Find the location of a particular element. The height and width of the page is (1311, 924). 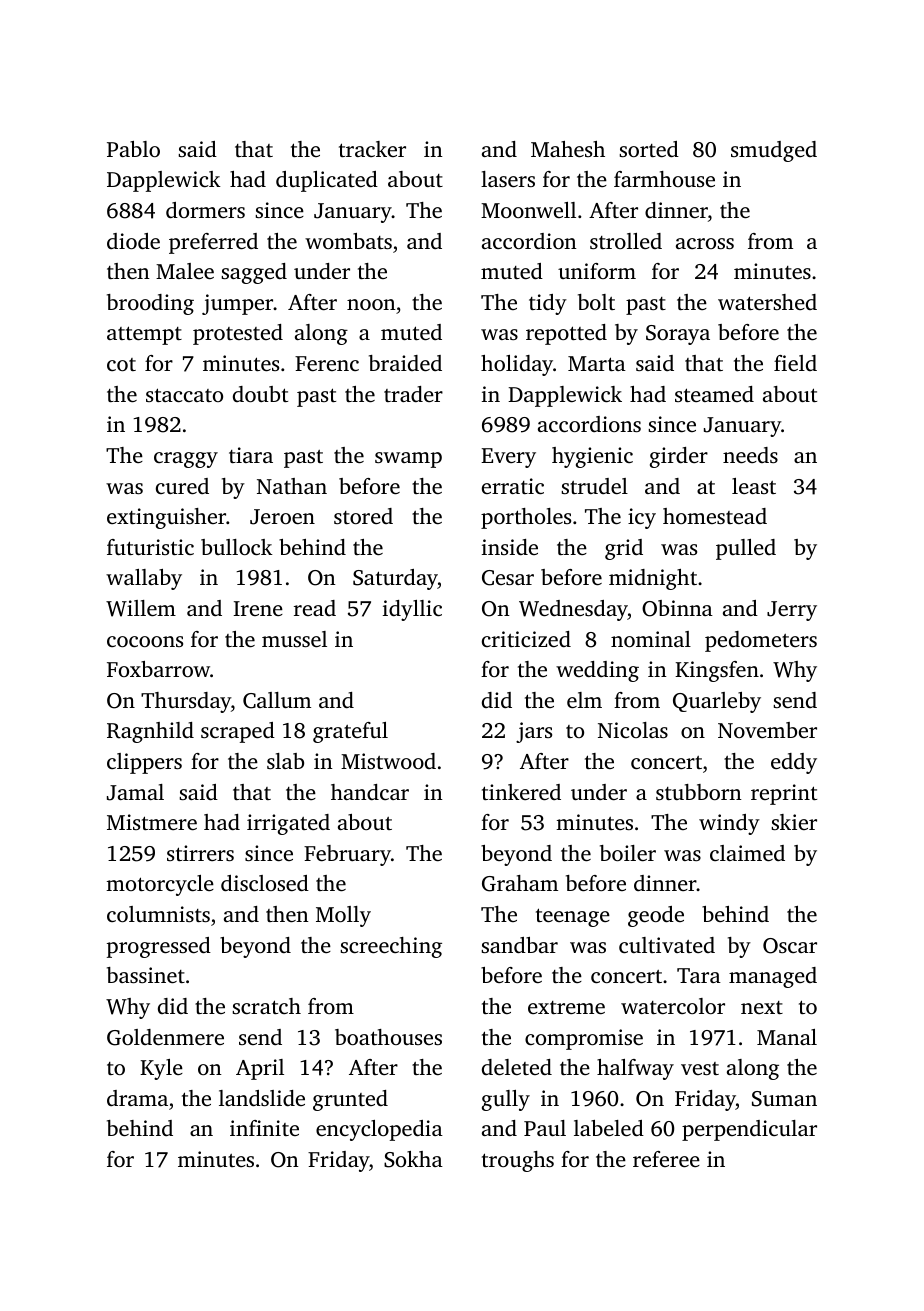

diode is located at coordinates (133, 241).
